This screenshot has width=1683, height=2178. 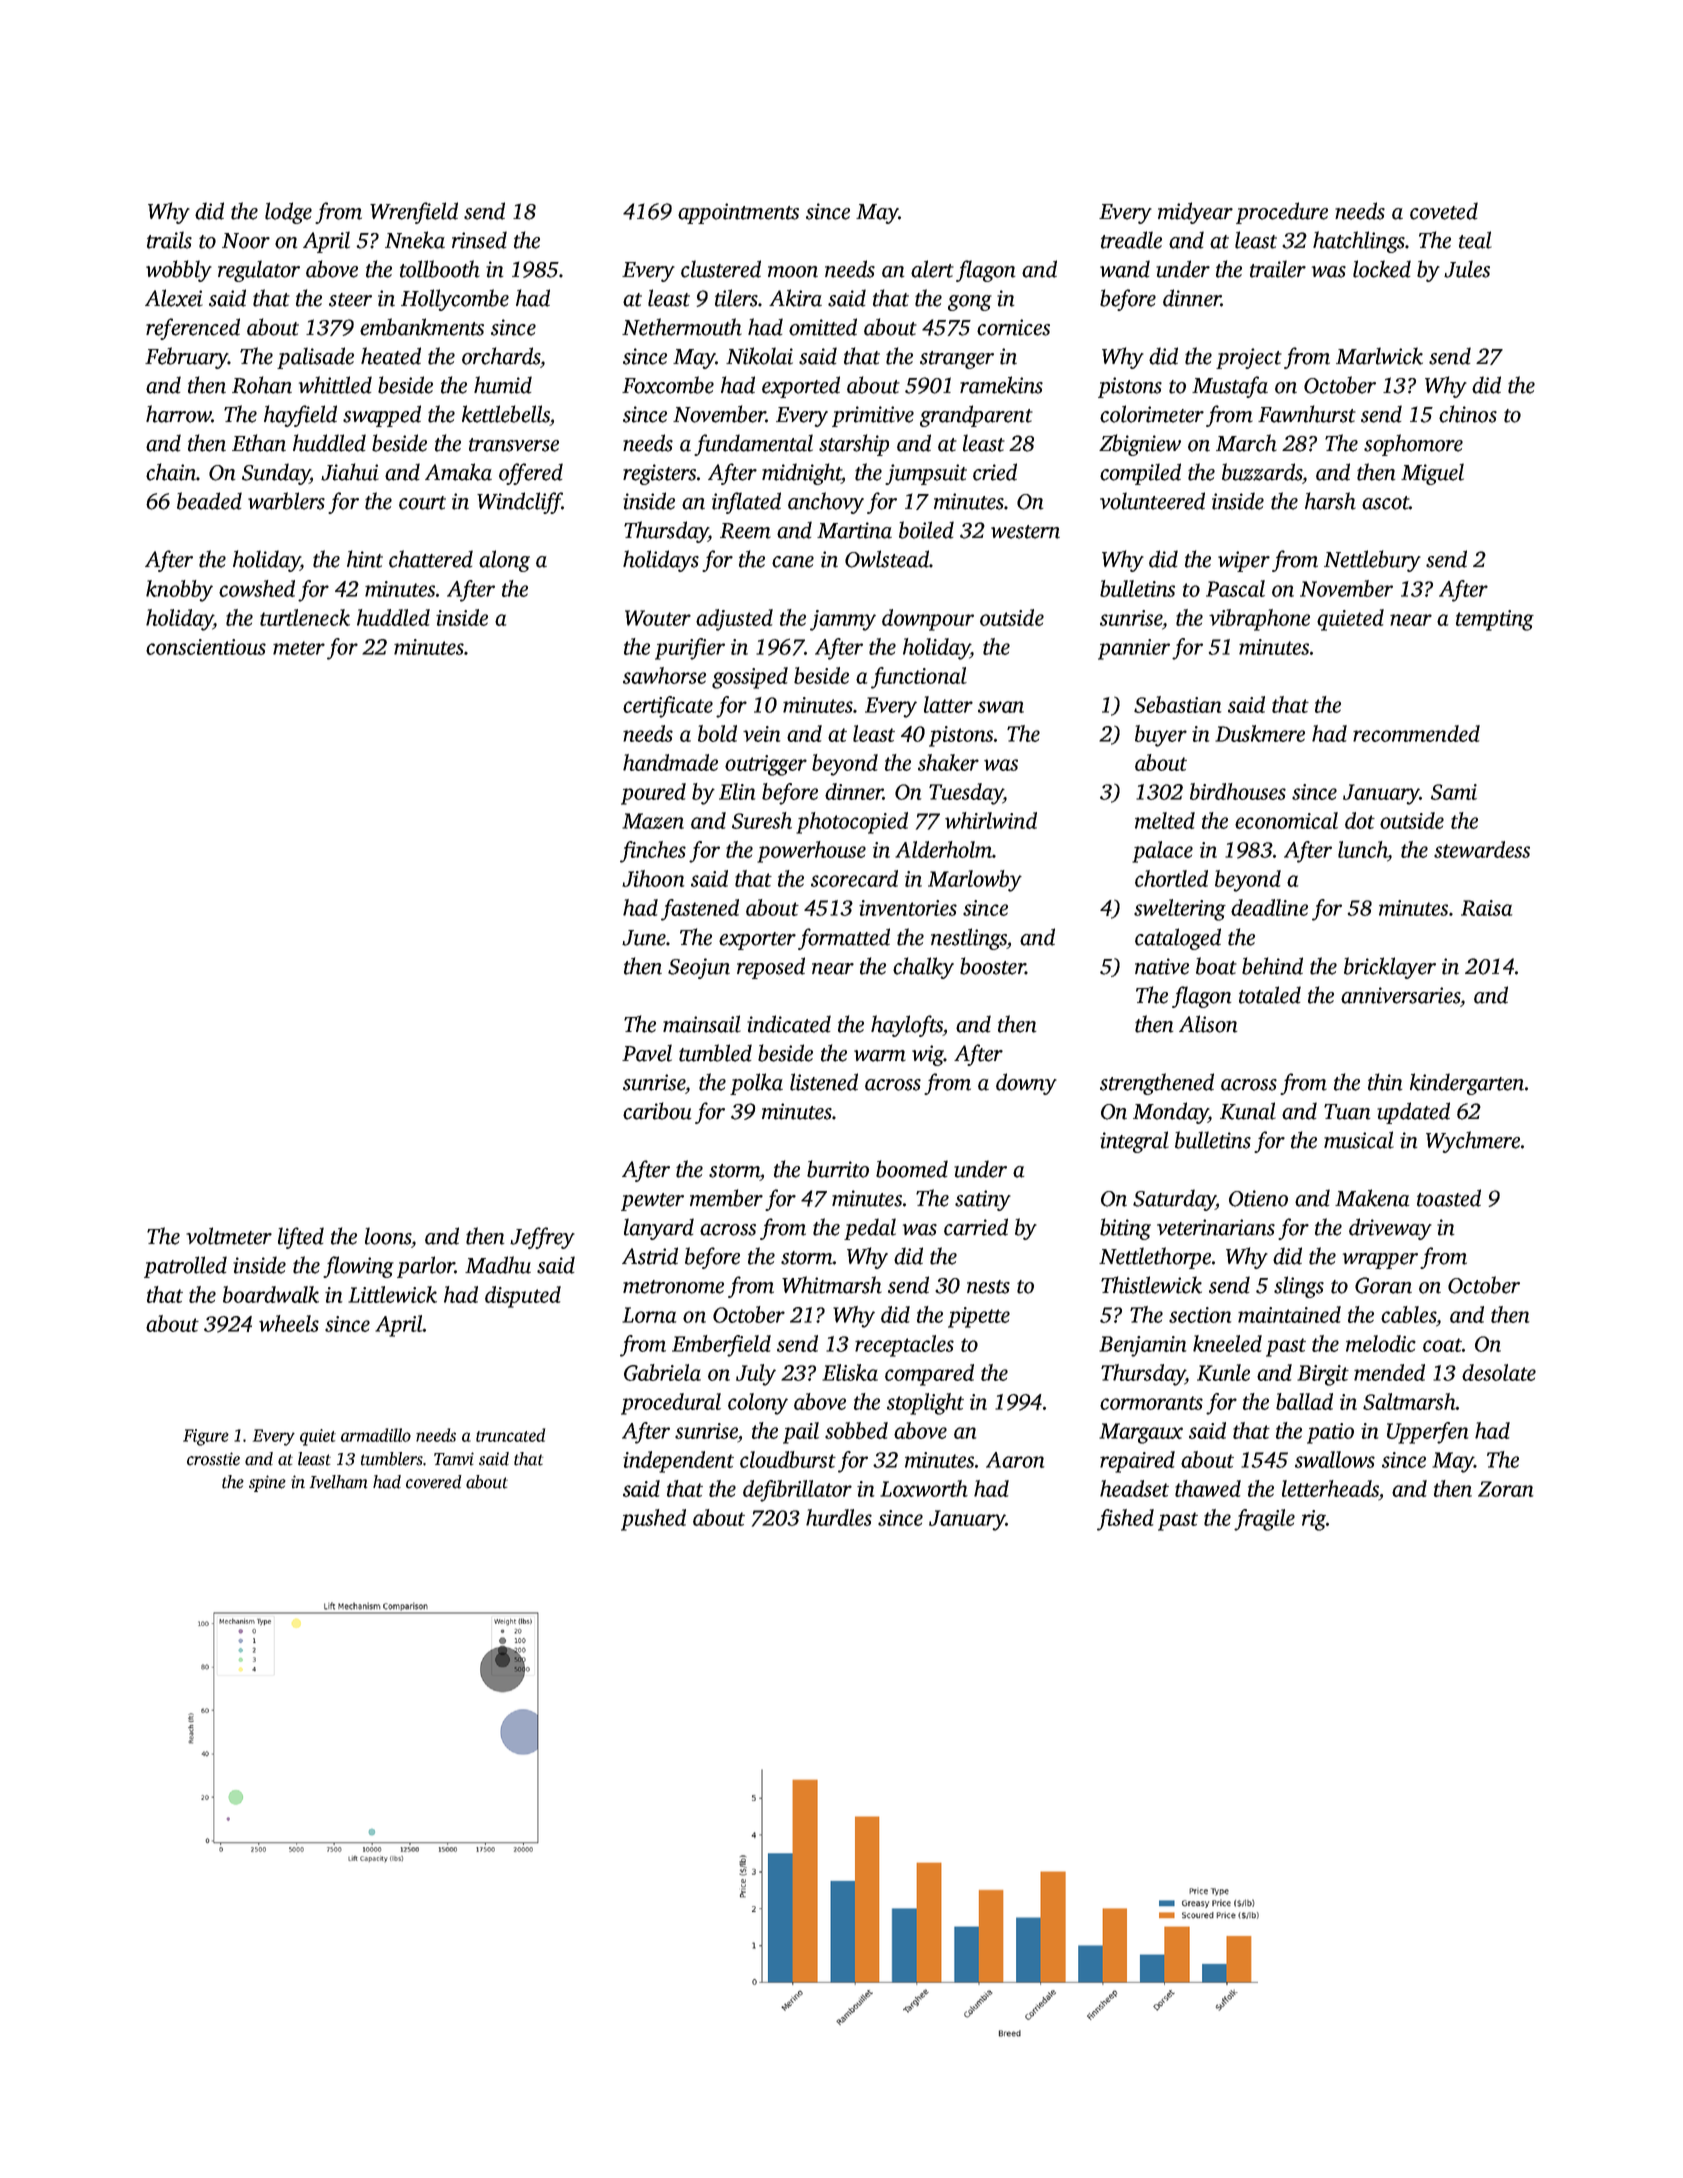 I want to click on downpour, so click(x=928, y=620).
